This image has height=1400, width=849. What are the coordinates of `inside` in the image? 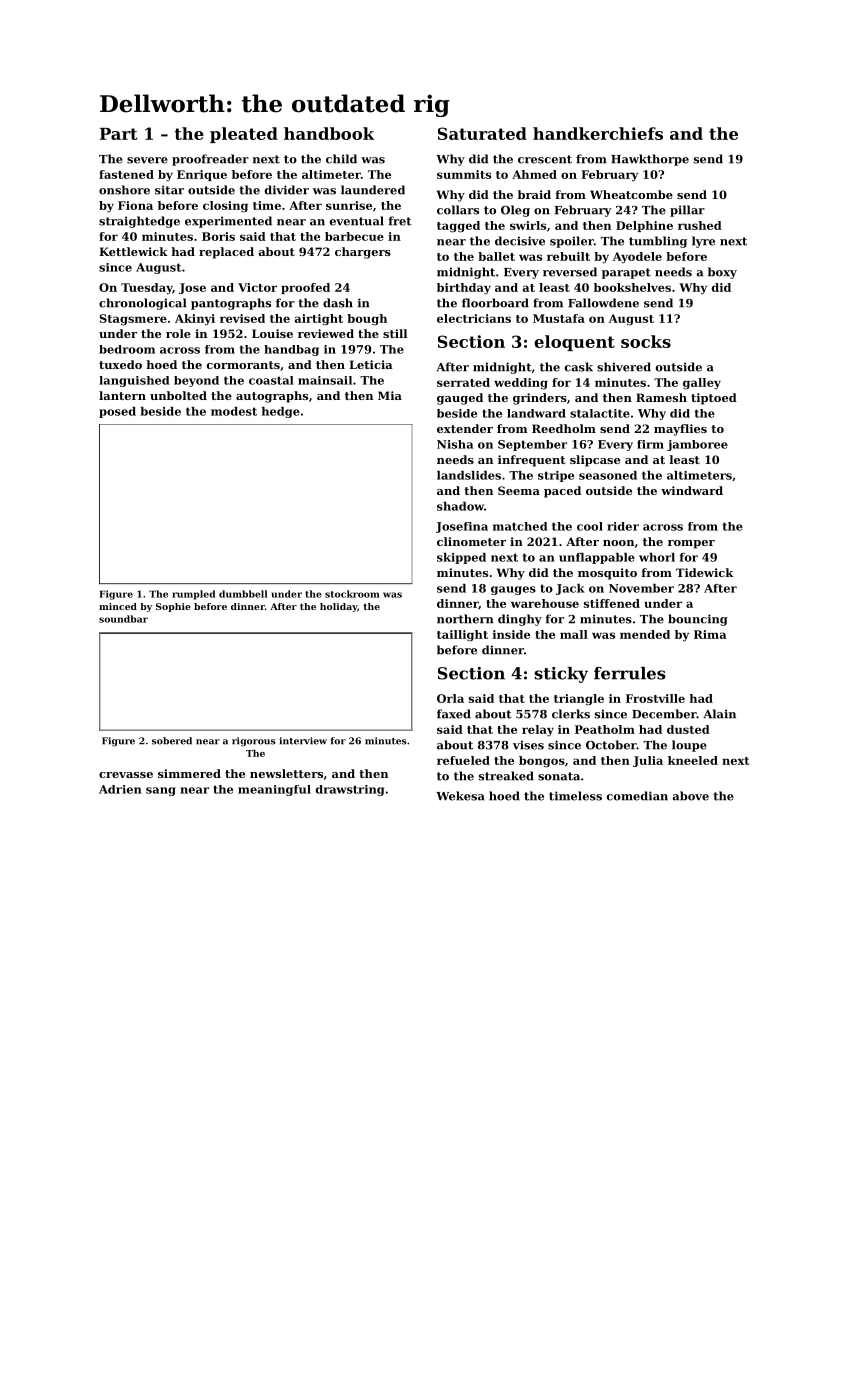 It's located at (511, 634).
